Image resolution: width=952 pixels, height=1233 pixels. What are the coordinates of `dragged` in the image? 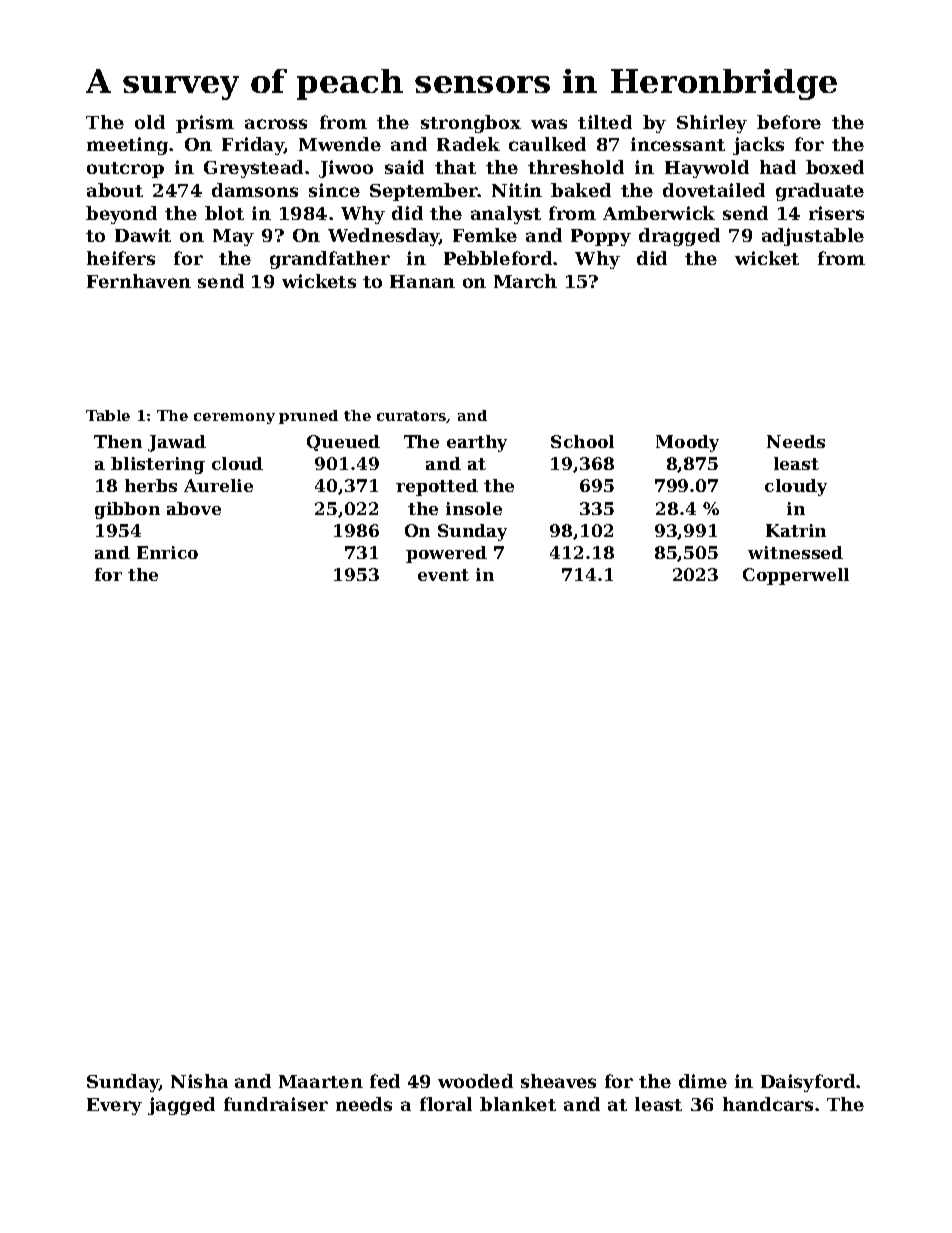 It's located at (679, 237).
